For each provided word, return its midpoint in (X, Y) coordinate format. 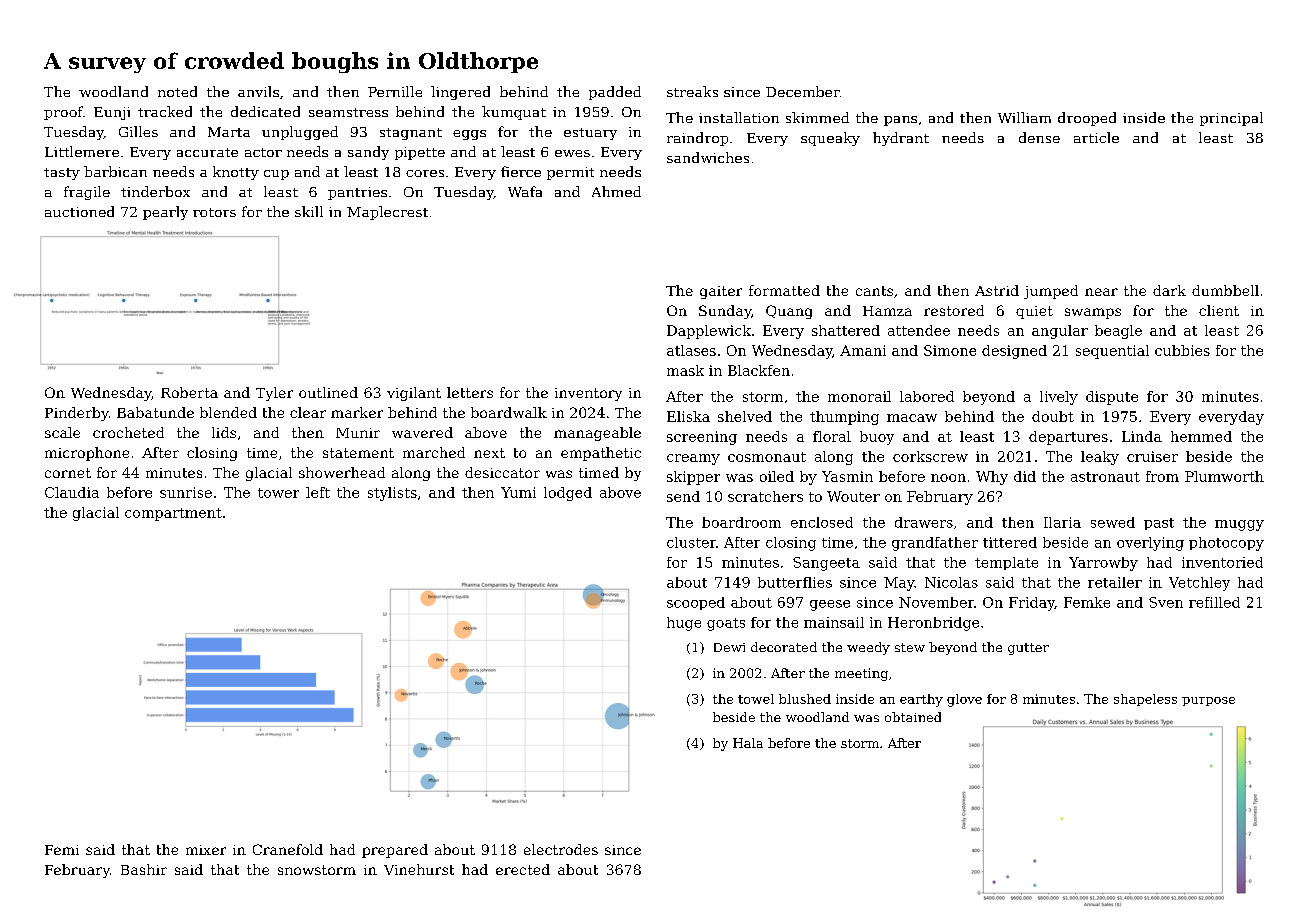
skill (309, 211)
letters (470, 392)
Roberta (189, 392)
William (1024, 117)
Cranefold (288, 849)
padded (615, 93)
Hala (748, 743)
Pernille (395, 91)
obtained (913, 717)
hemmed (1201, 436)
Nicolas (951, 582)
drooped (1087, 119)
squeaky (830, 139)
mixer (206, 850)
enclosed (822, 522)
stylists (392, 494)
